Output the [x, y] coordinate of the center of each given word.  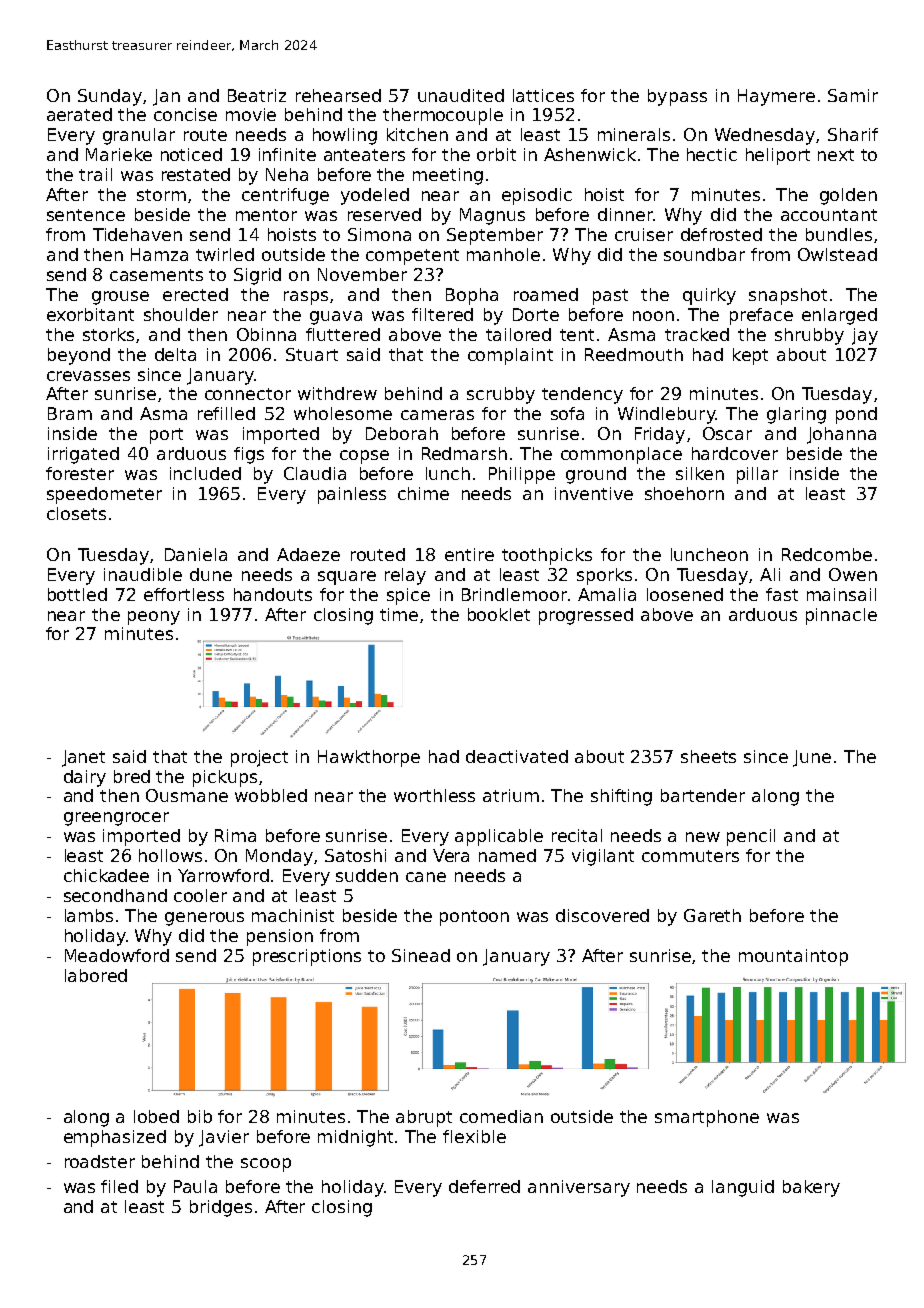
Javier [224, 1138]
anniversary [579, 1188]
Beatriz [257, 95]
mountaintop [793, 957]
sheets [708, 756]
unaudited [461, 95]
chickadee [106, 875]
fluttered [343, 334]
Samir [853, 95]
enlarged [839, 316]
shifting [621, 797]
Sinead [421, 955]
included [205, 473]
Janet [83, 758]
